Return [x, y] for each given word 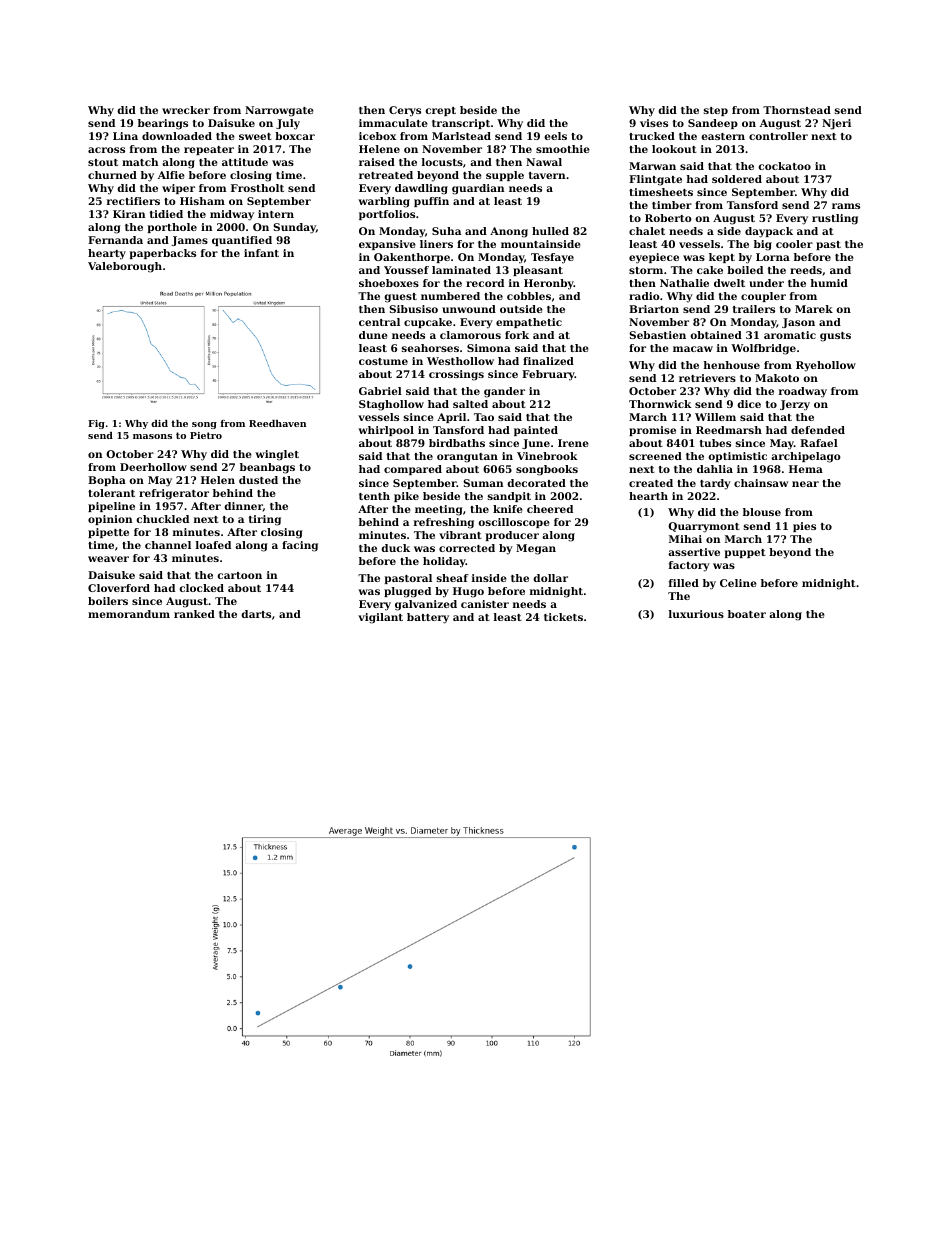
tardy [715, 484]
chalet [647, 231]
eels [555, 136]
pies [804, 527]
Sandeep [713, 124]
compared [413, 470]
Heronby [549, 284]
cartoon [239, 575]
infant [261, 253]
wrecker [186, 110]
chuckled [162, 519]
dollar [550, 578]
